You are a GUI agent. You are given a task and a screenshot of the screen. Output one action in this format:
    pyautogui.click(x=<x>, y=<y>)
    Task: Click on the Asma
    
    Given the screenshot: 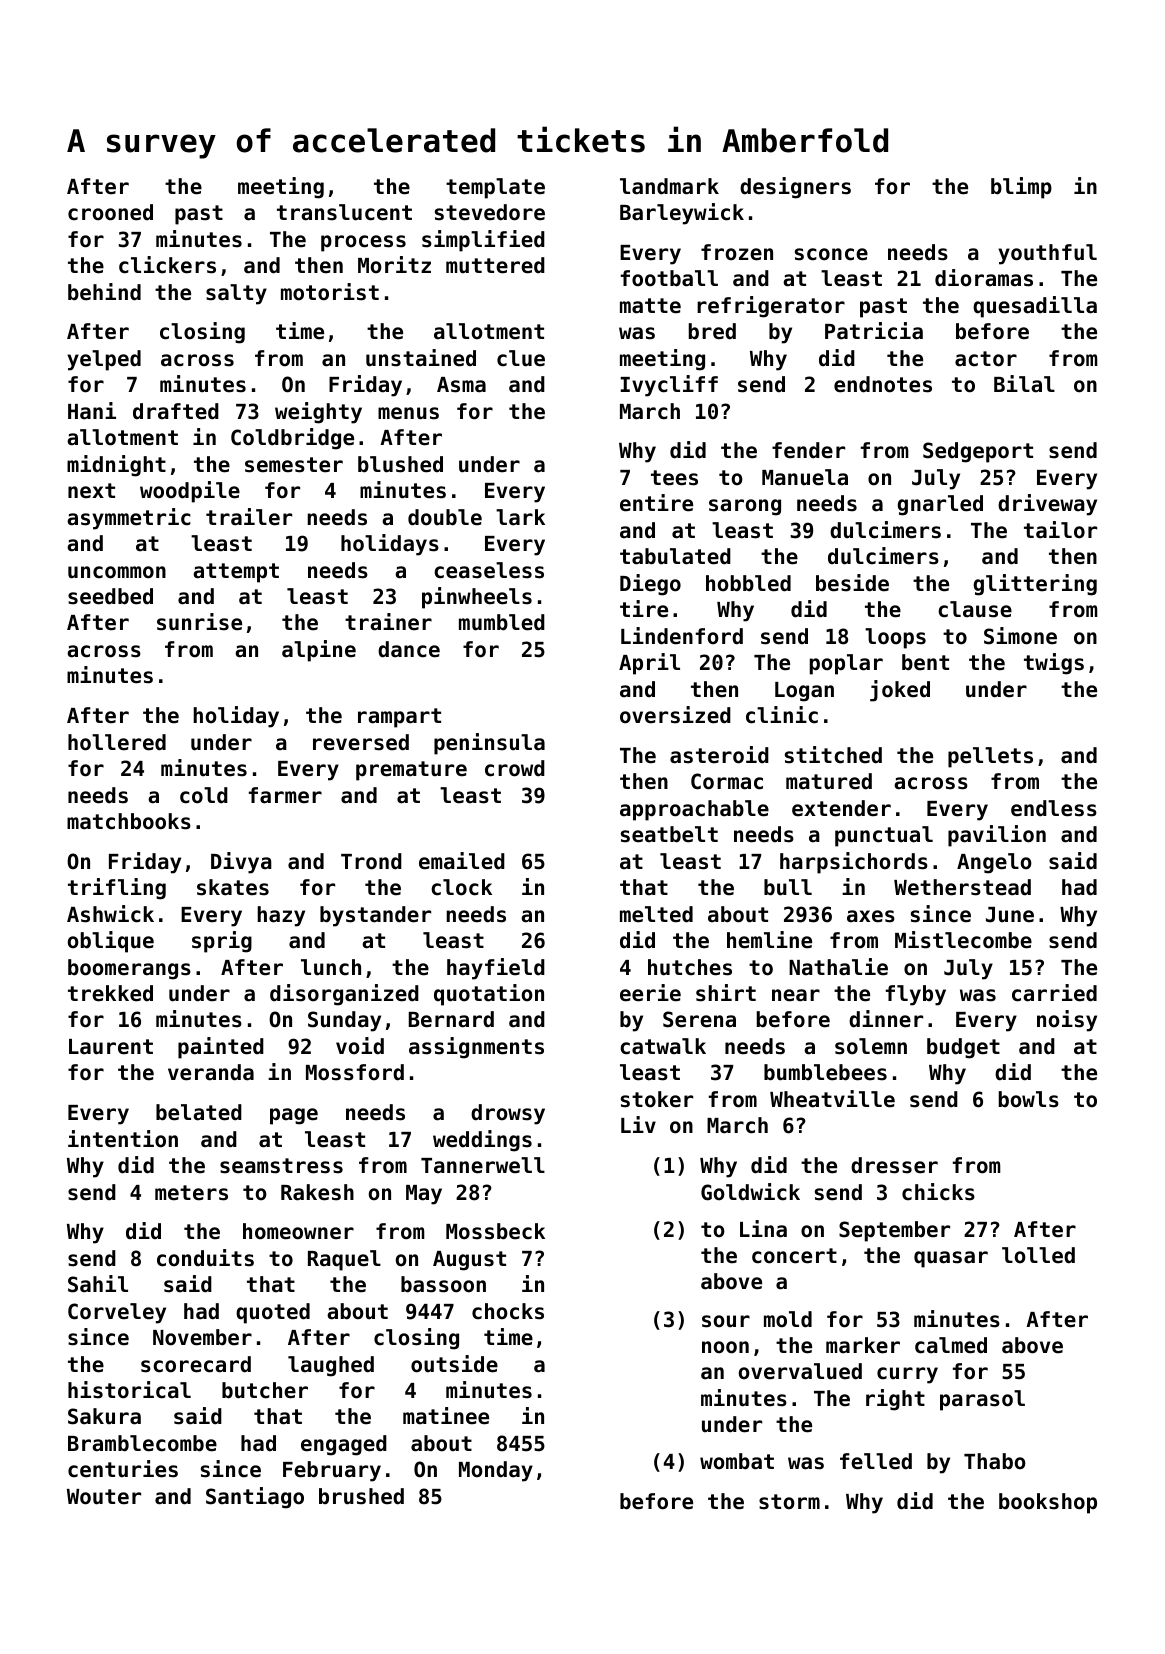 What is the action you would take?
    pyautogui.click(x=461, y=385)
